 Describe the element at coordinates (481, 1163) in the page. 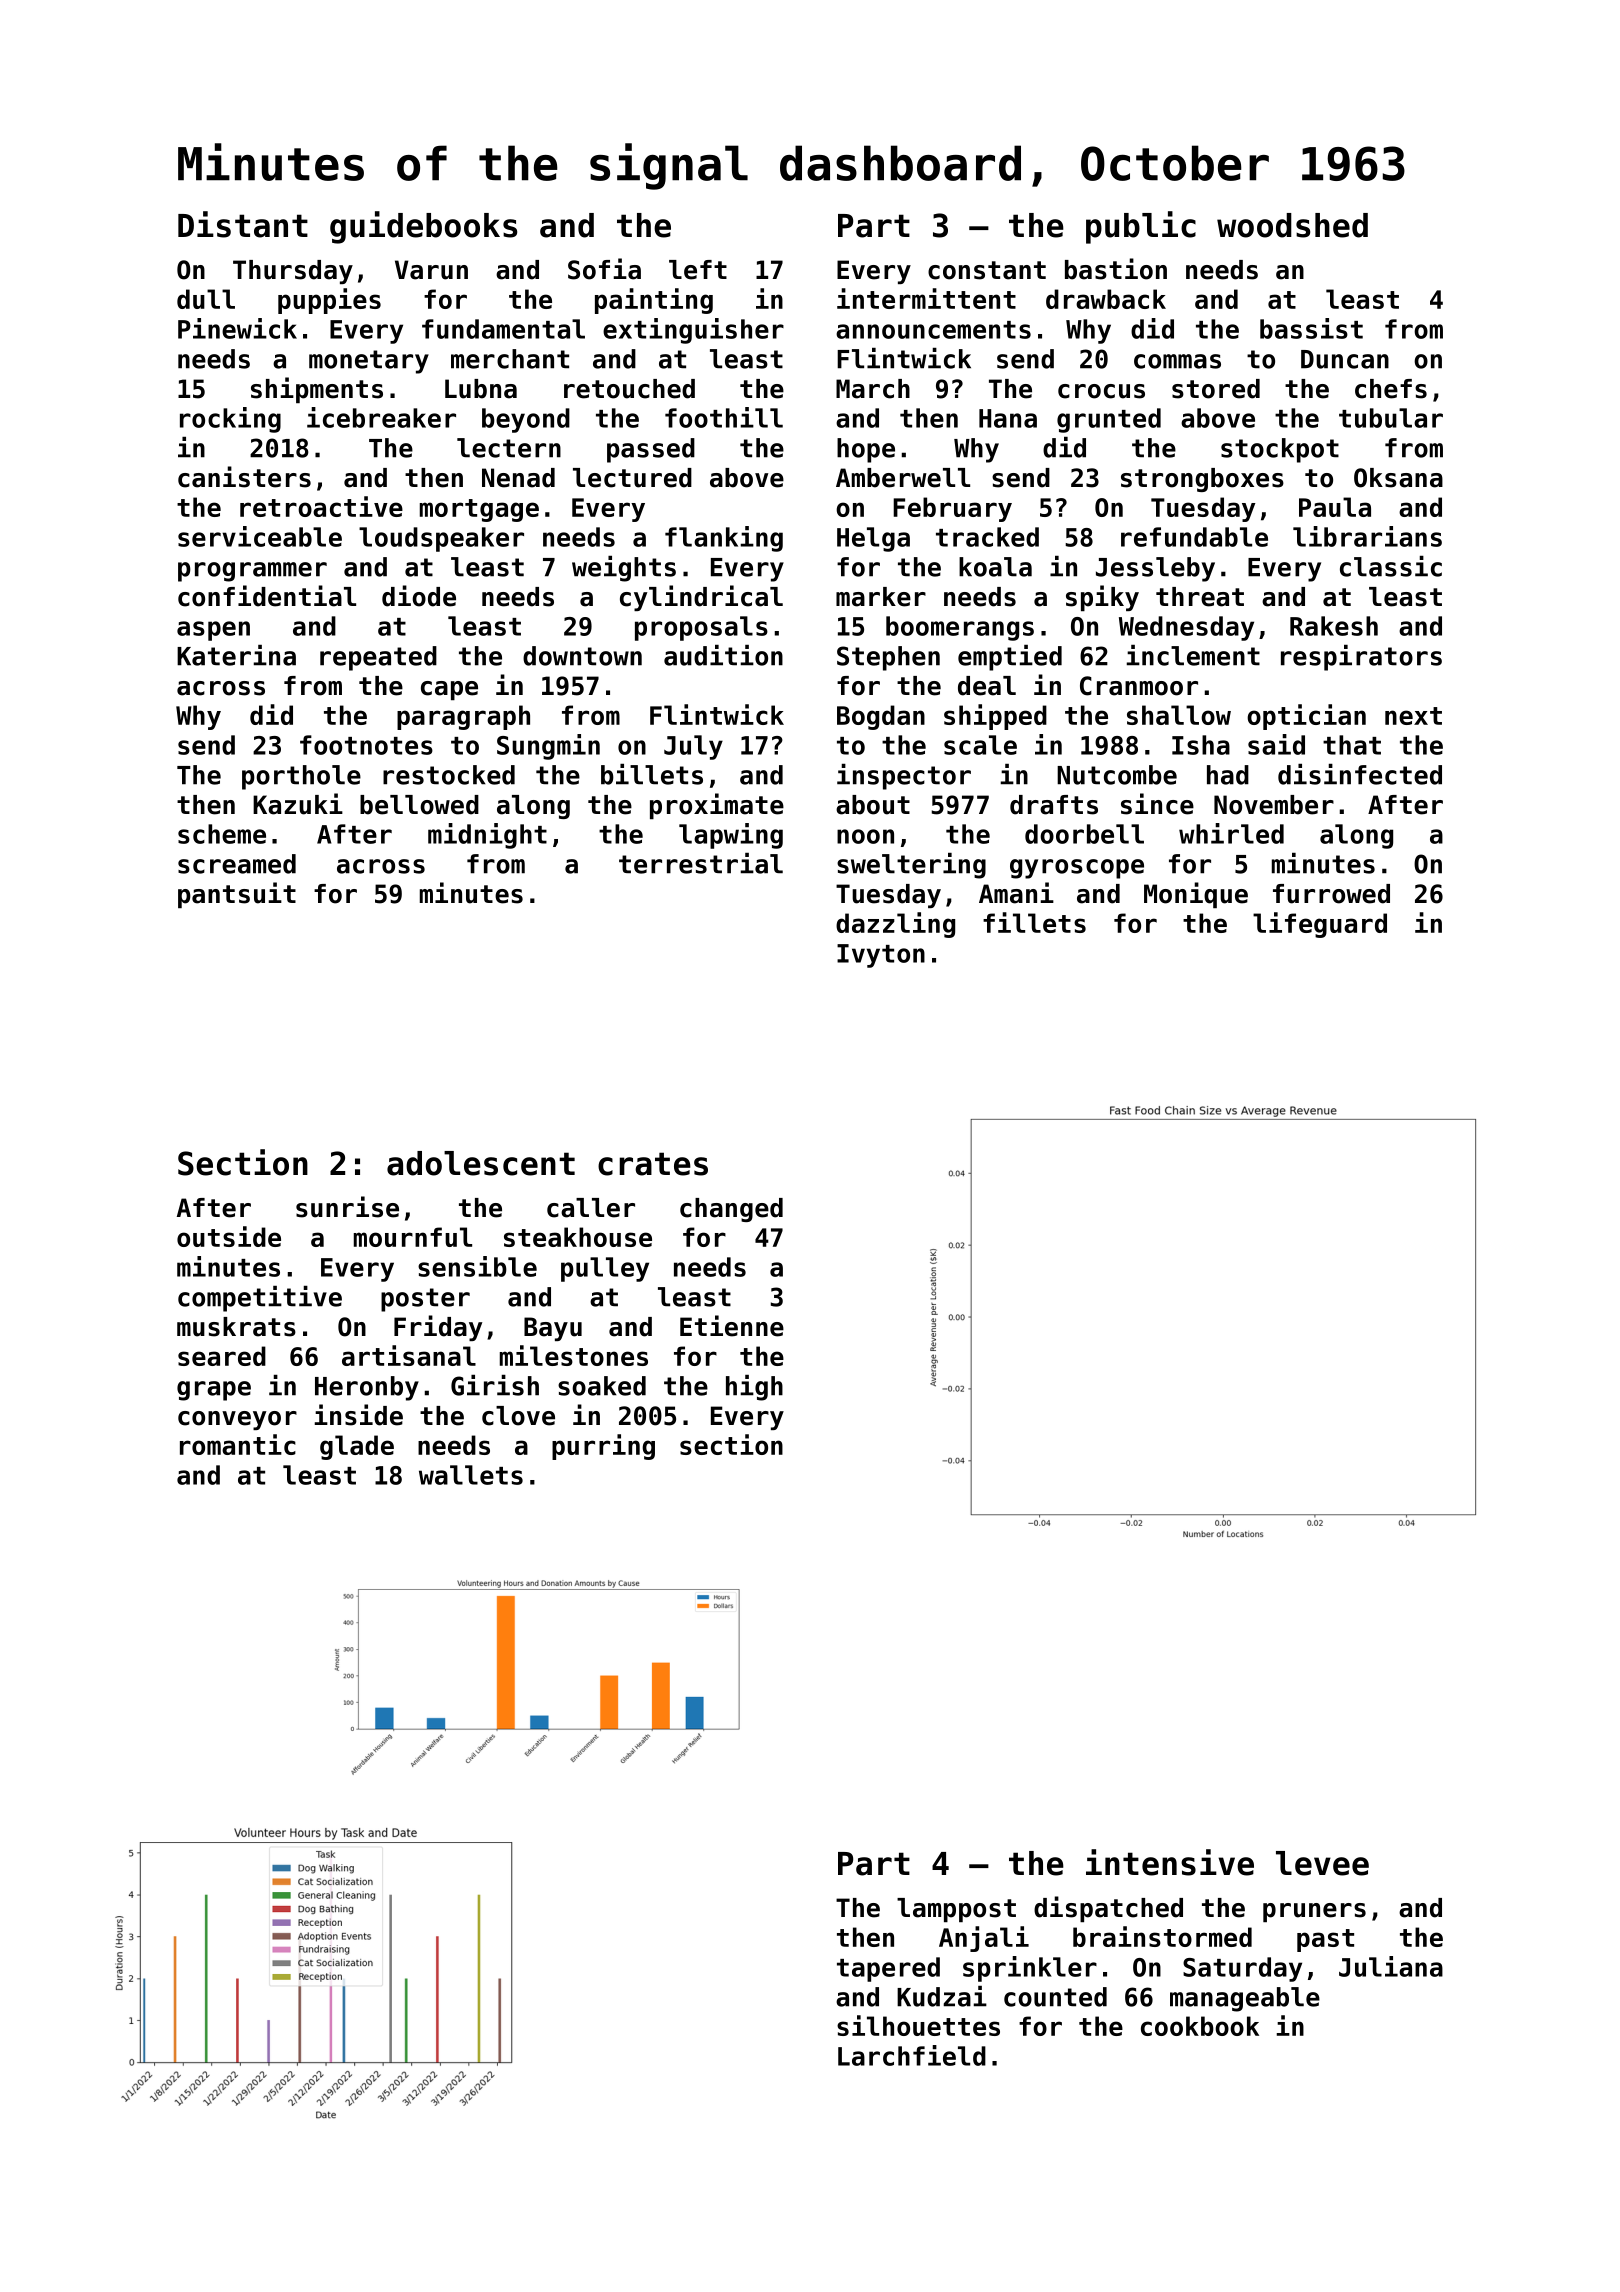

I see `adolescent` at that location.
